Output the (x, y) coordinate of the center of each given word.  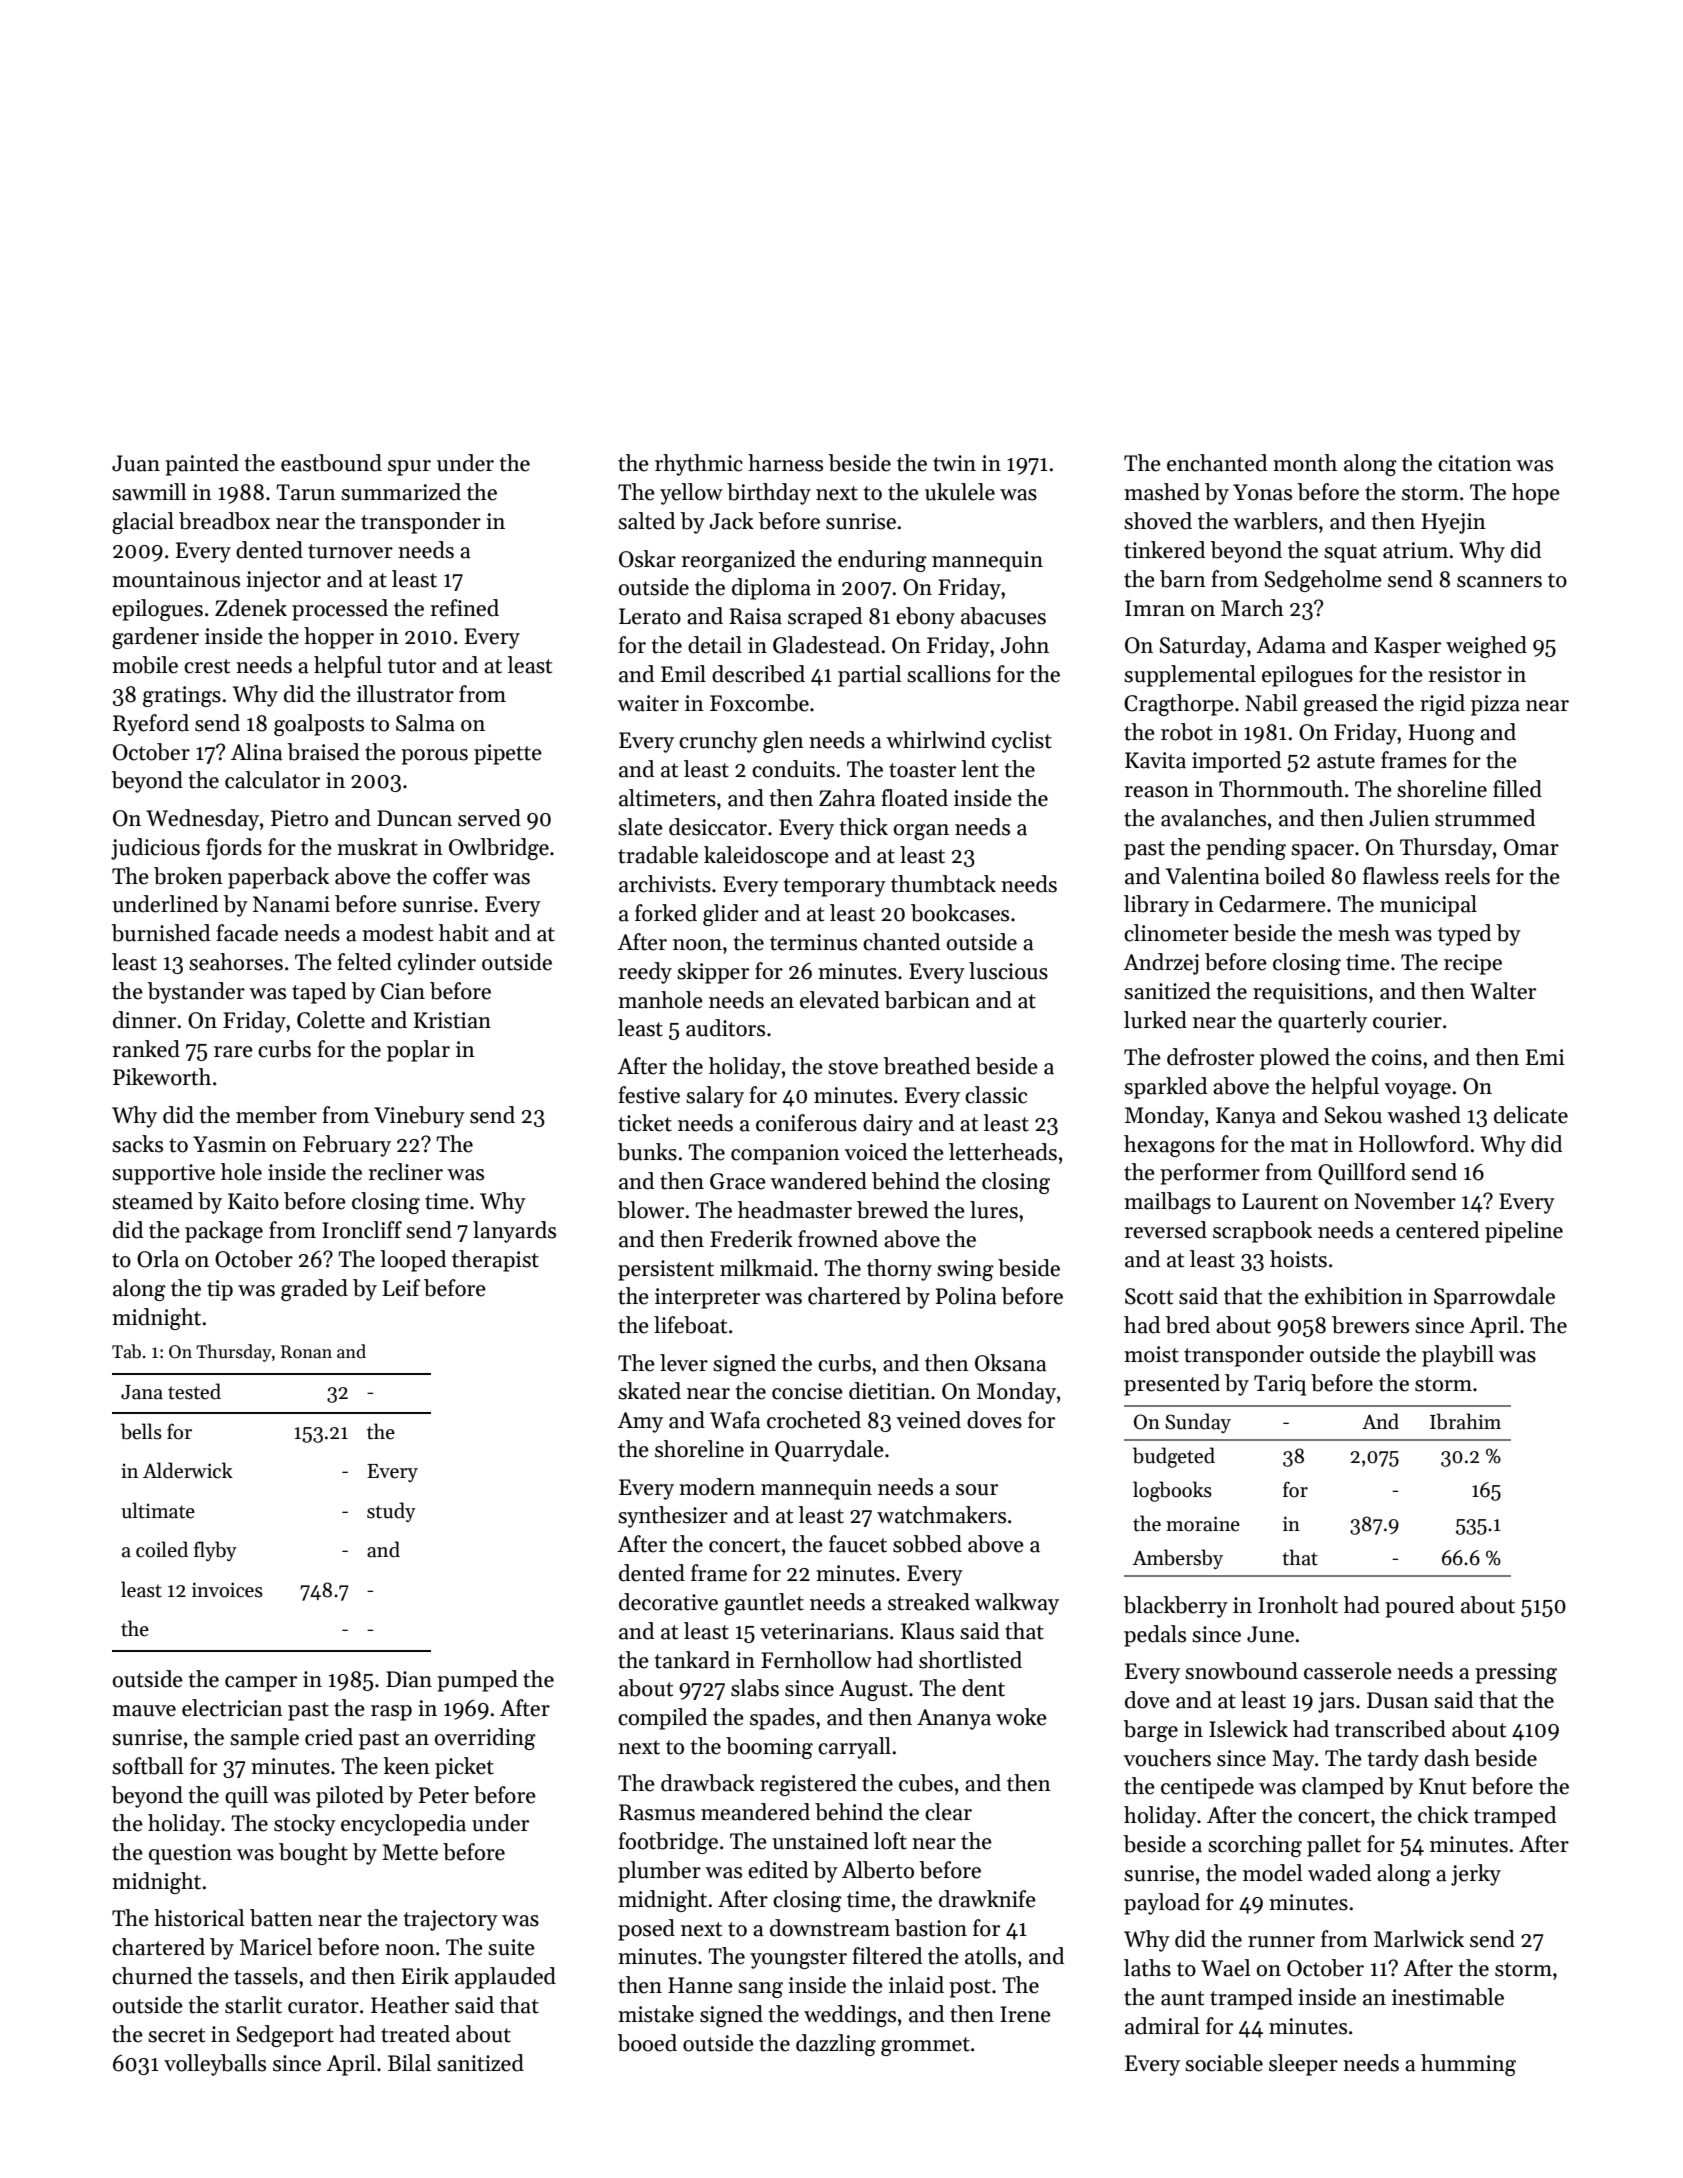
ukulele (960, 492)
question (190, 1854)
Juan (136, 463)
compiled (662, 1719)
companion (785, 1154)
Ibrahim (1465, 1421)
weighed (1486, 647)
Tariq (1280, 1385)
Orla (158, 1259)
